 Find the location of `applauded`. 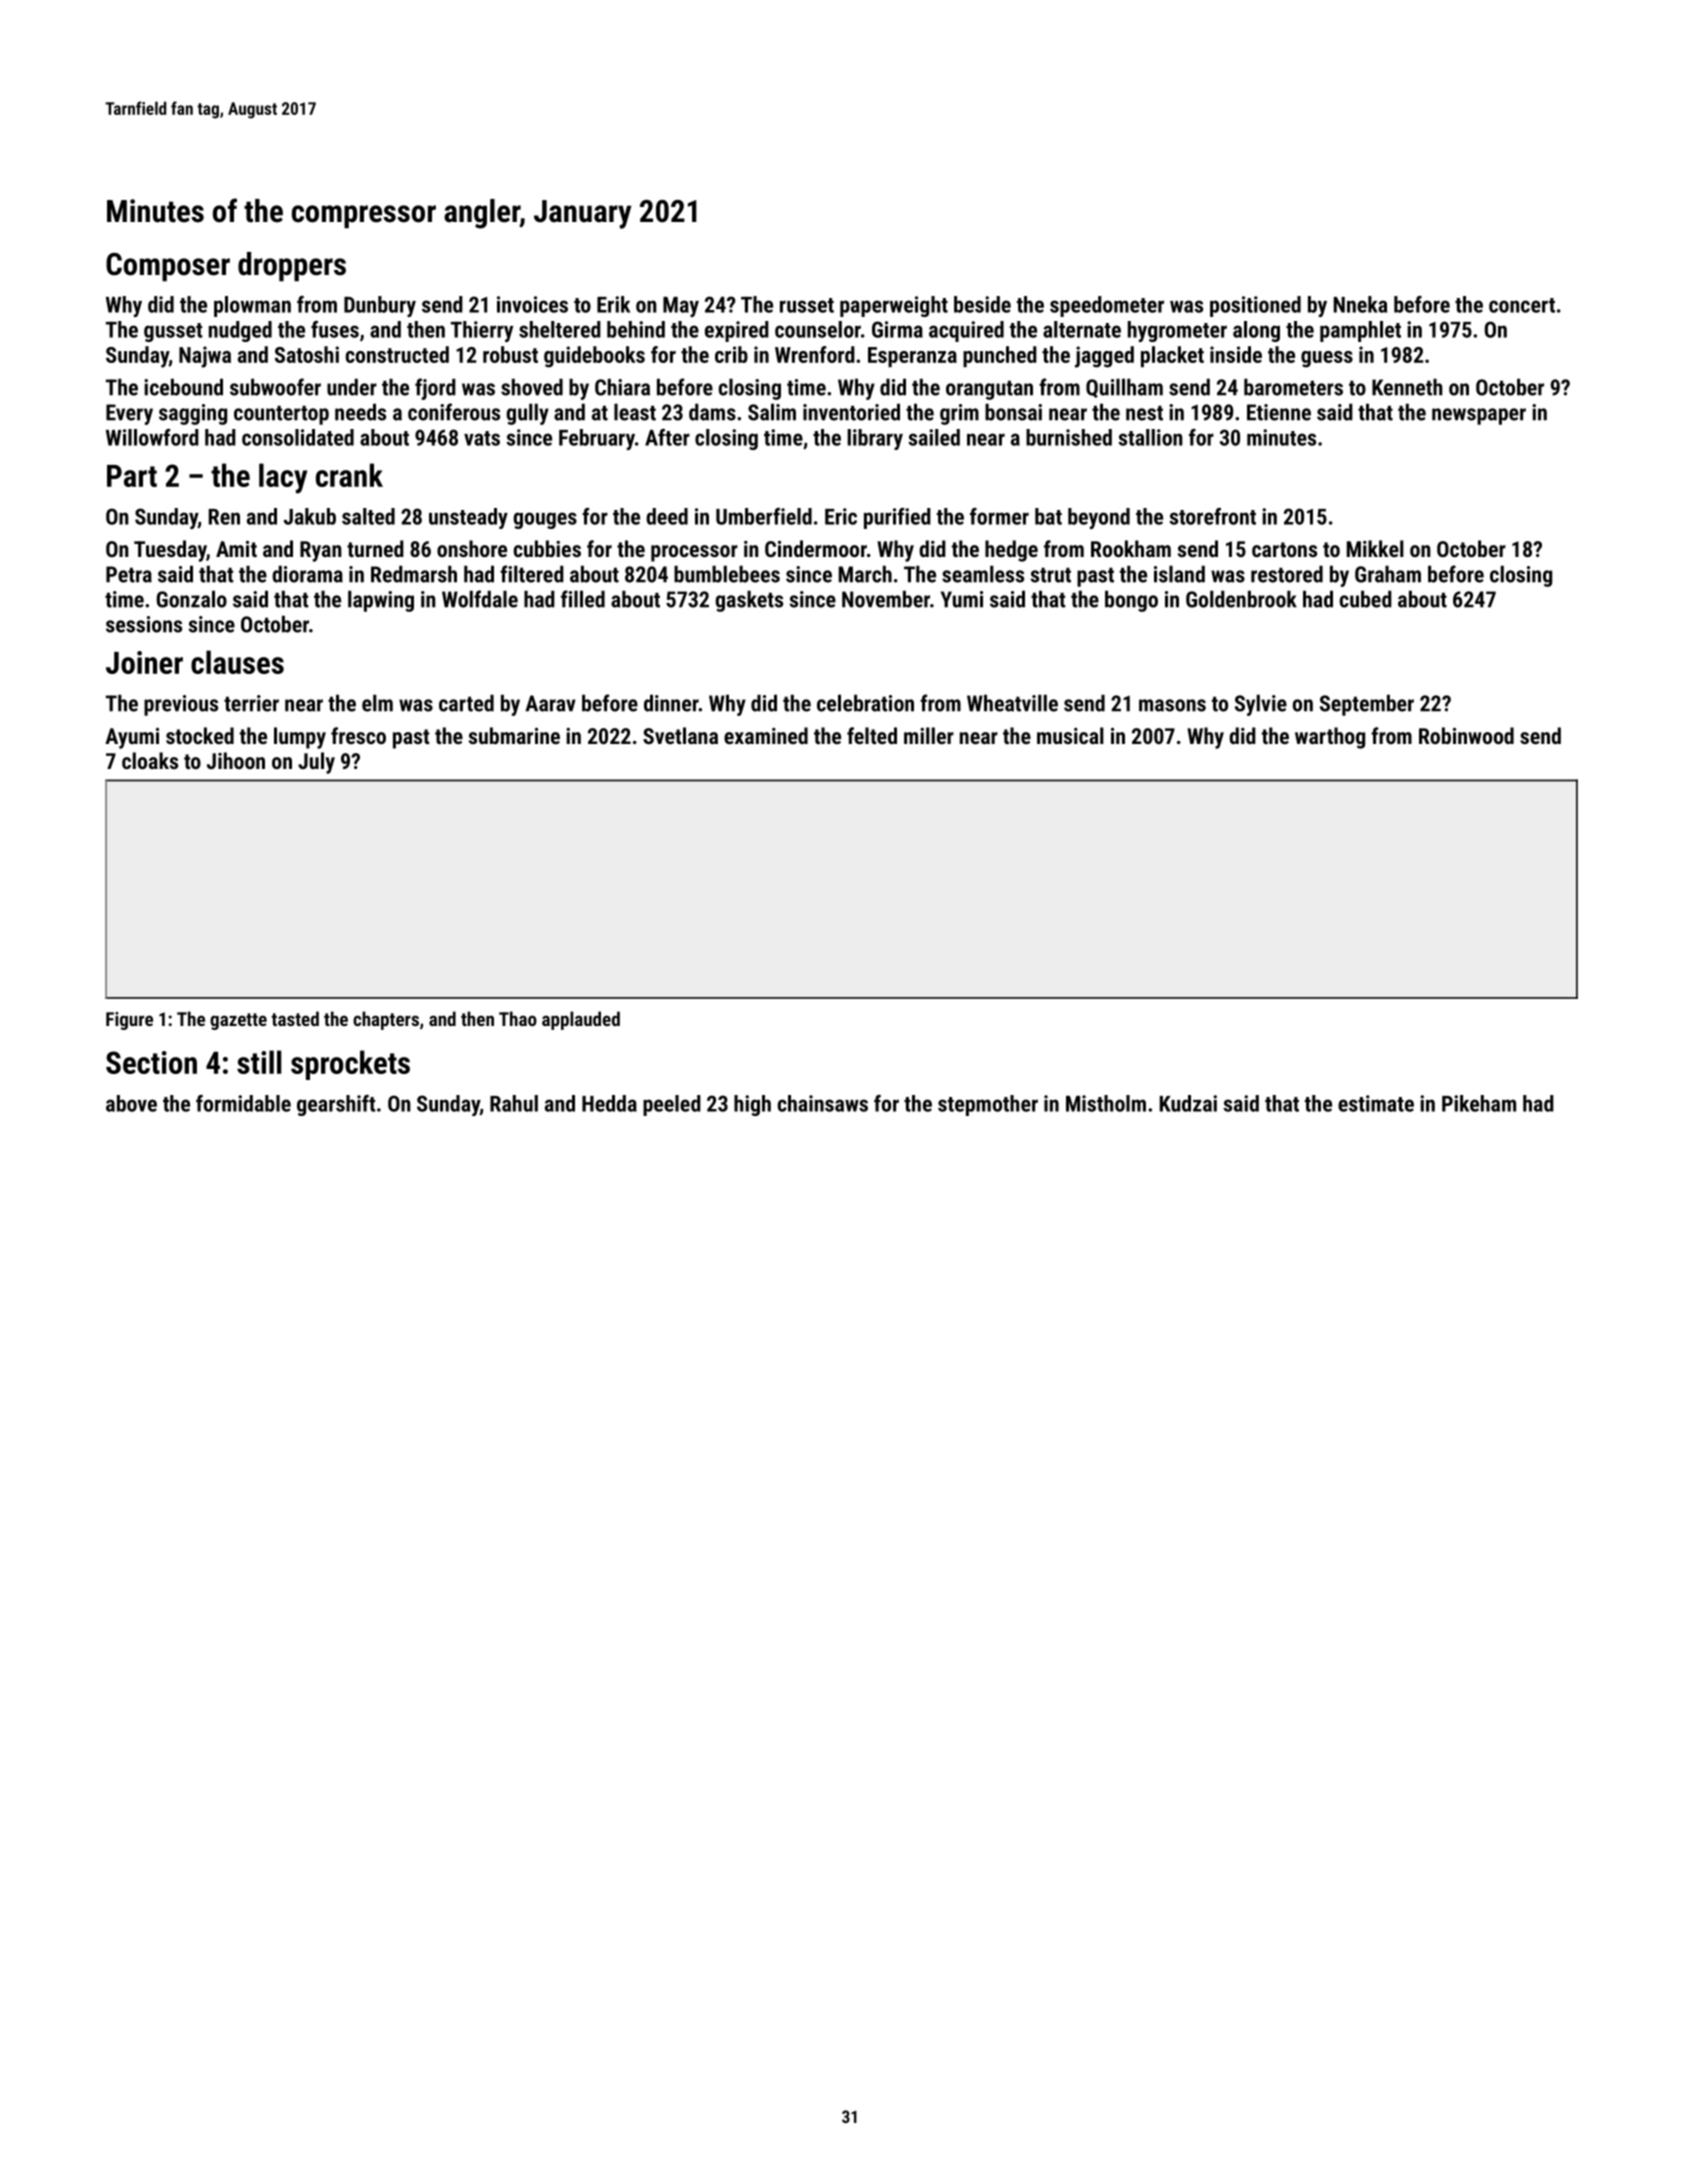

applauded is located at coordinates (581, 1020).
